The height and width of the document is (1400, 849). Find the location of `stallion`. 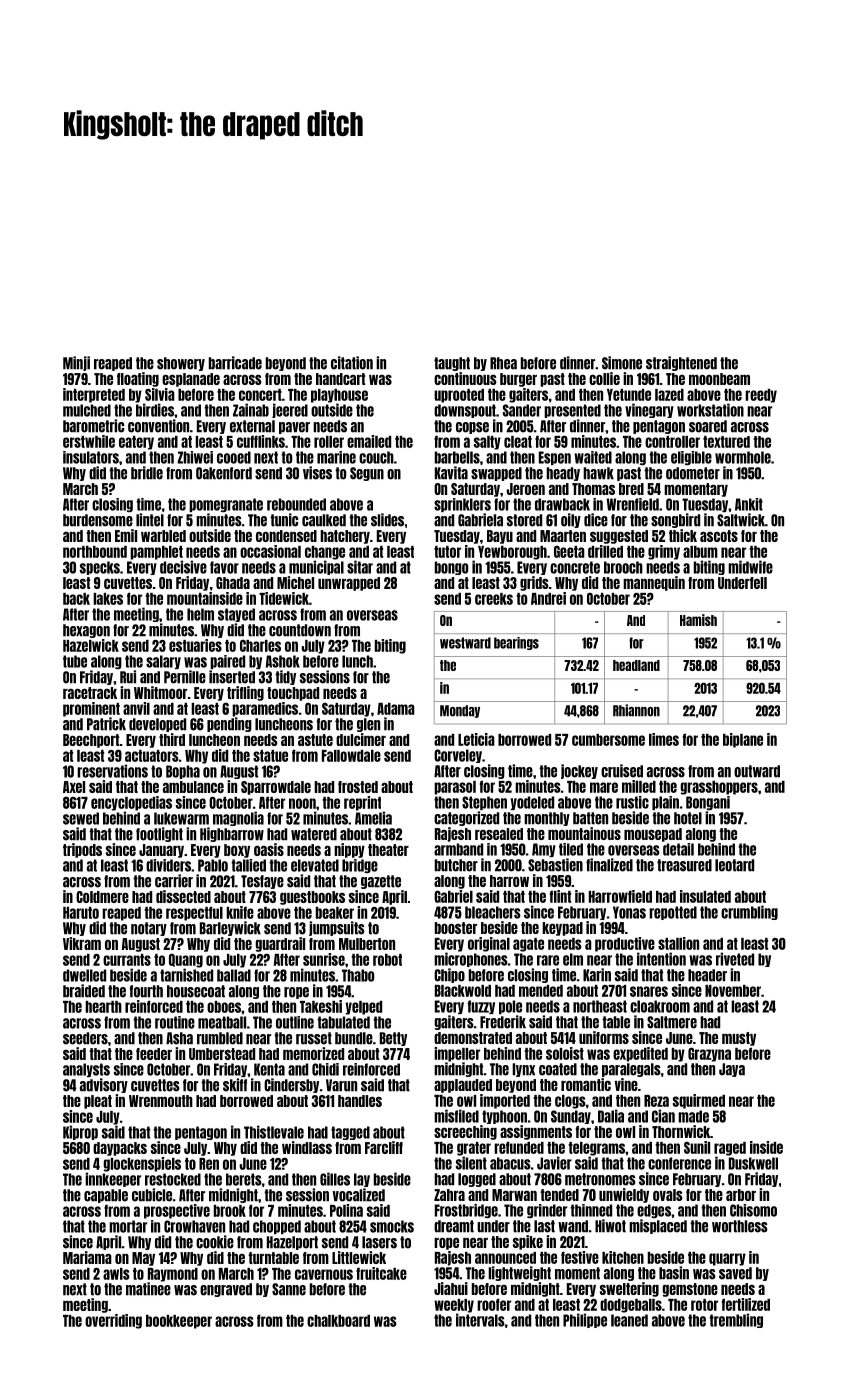

stallion is located at coordinates (678, 943).
